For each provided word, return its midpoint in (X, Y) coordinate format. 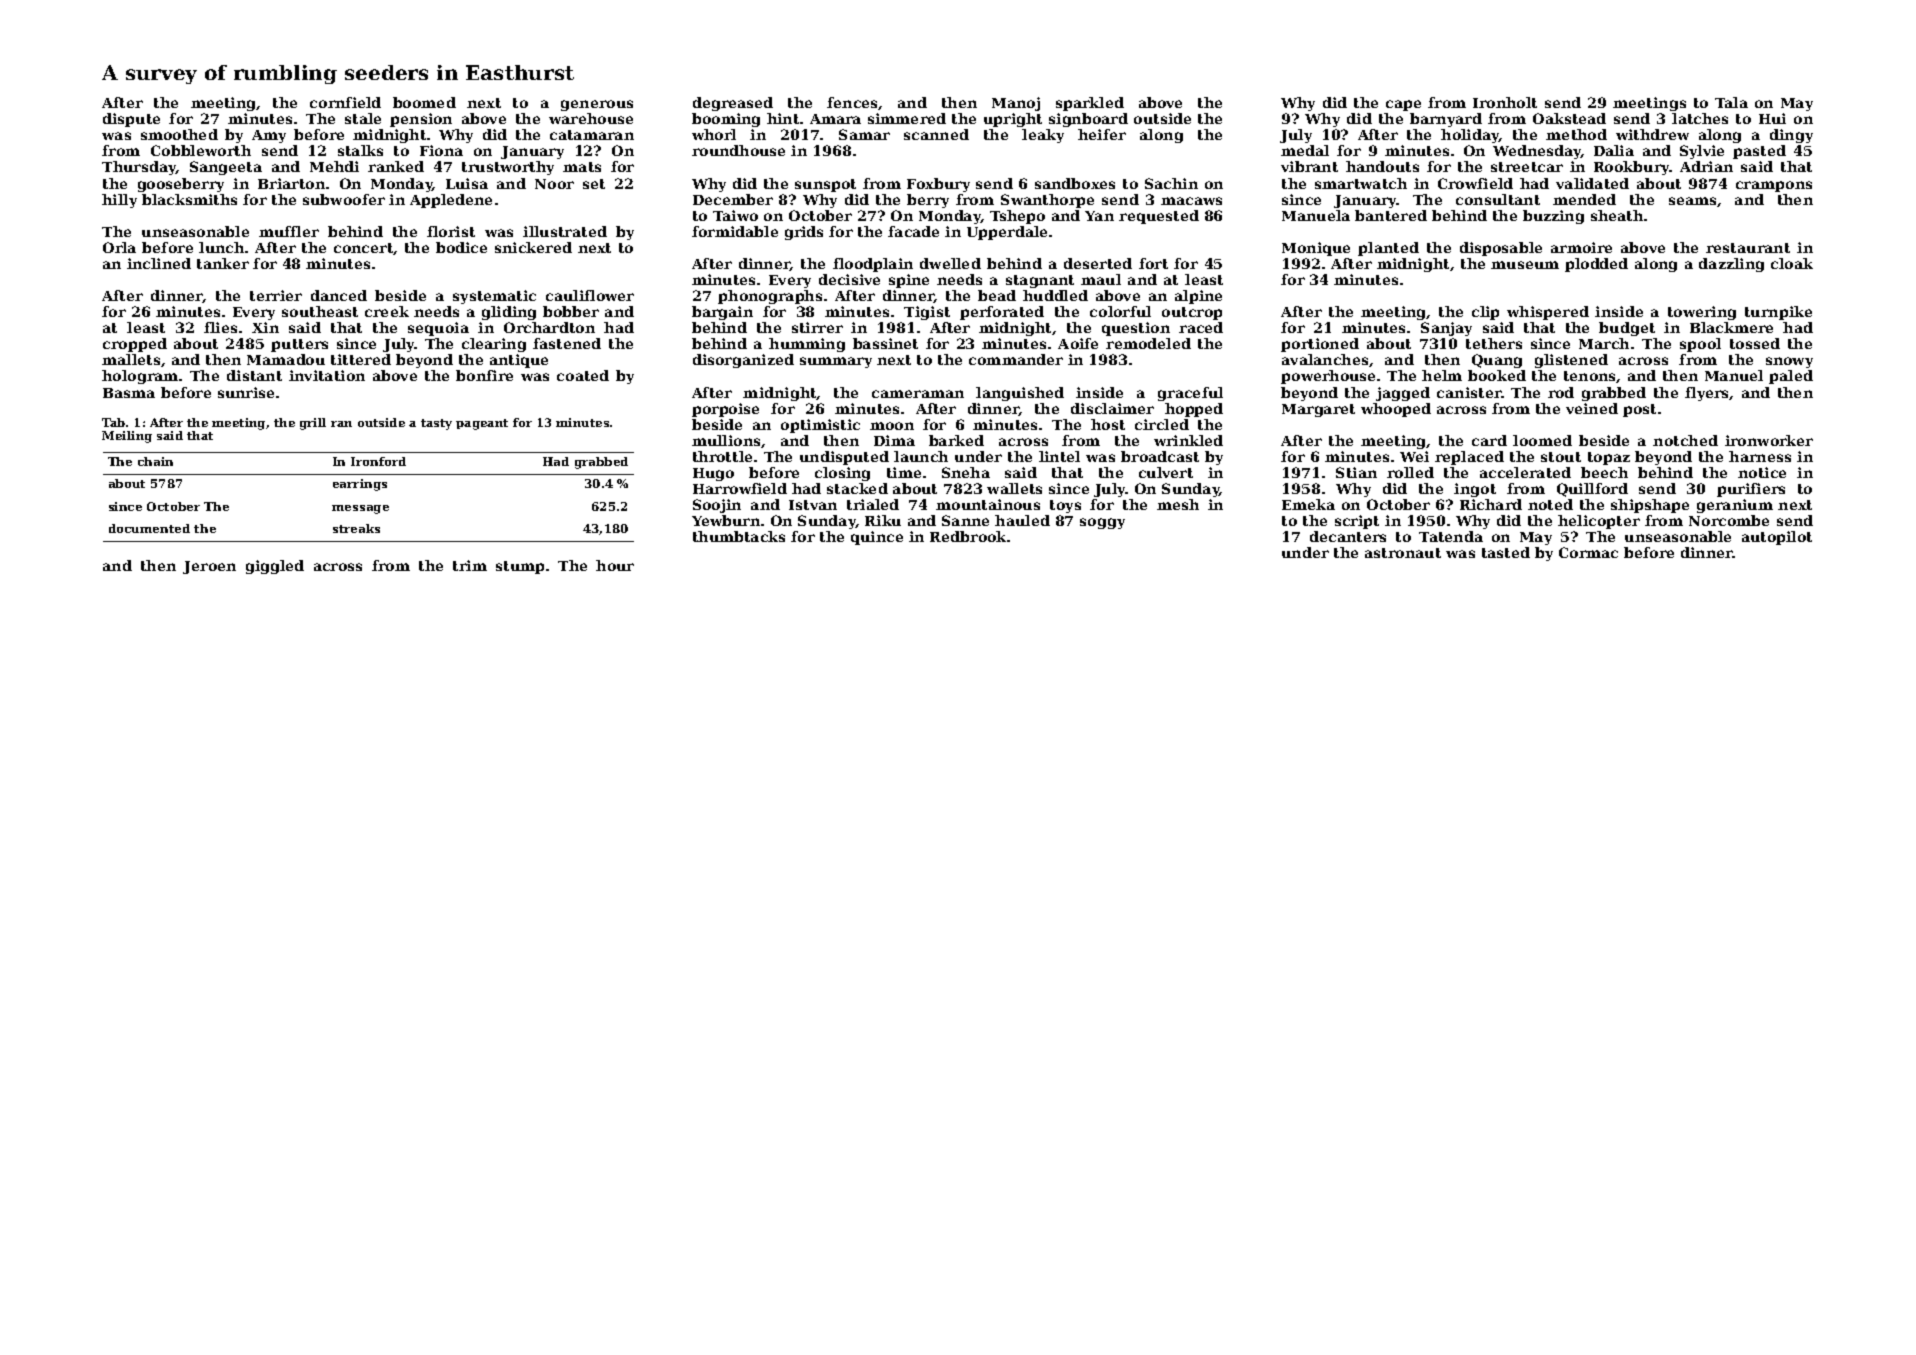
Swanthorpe (1047, 201)
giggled (275, 567)
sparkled (1090, 104)
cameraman (918, 394)
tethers (1494, 343)
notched (1685, 440)
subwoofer (344, 199)
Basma (129, 393)
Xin (265, 327)
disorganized (743, 361)
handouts (1382, 166)
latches (1700, 118)
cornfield (345, 102)
